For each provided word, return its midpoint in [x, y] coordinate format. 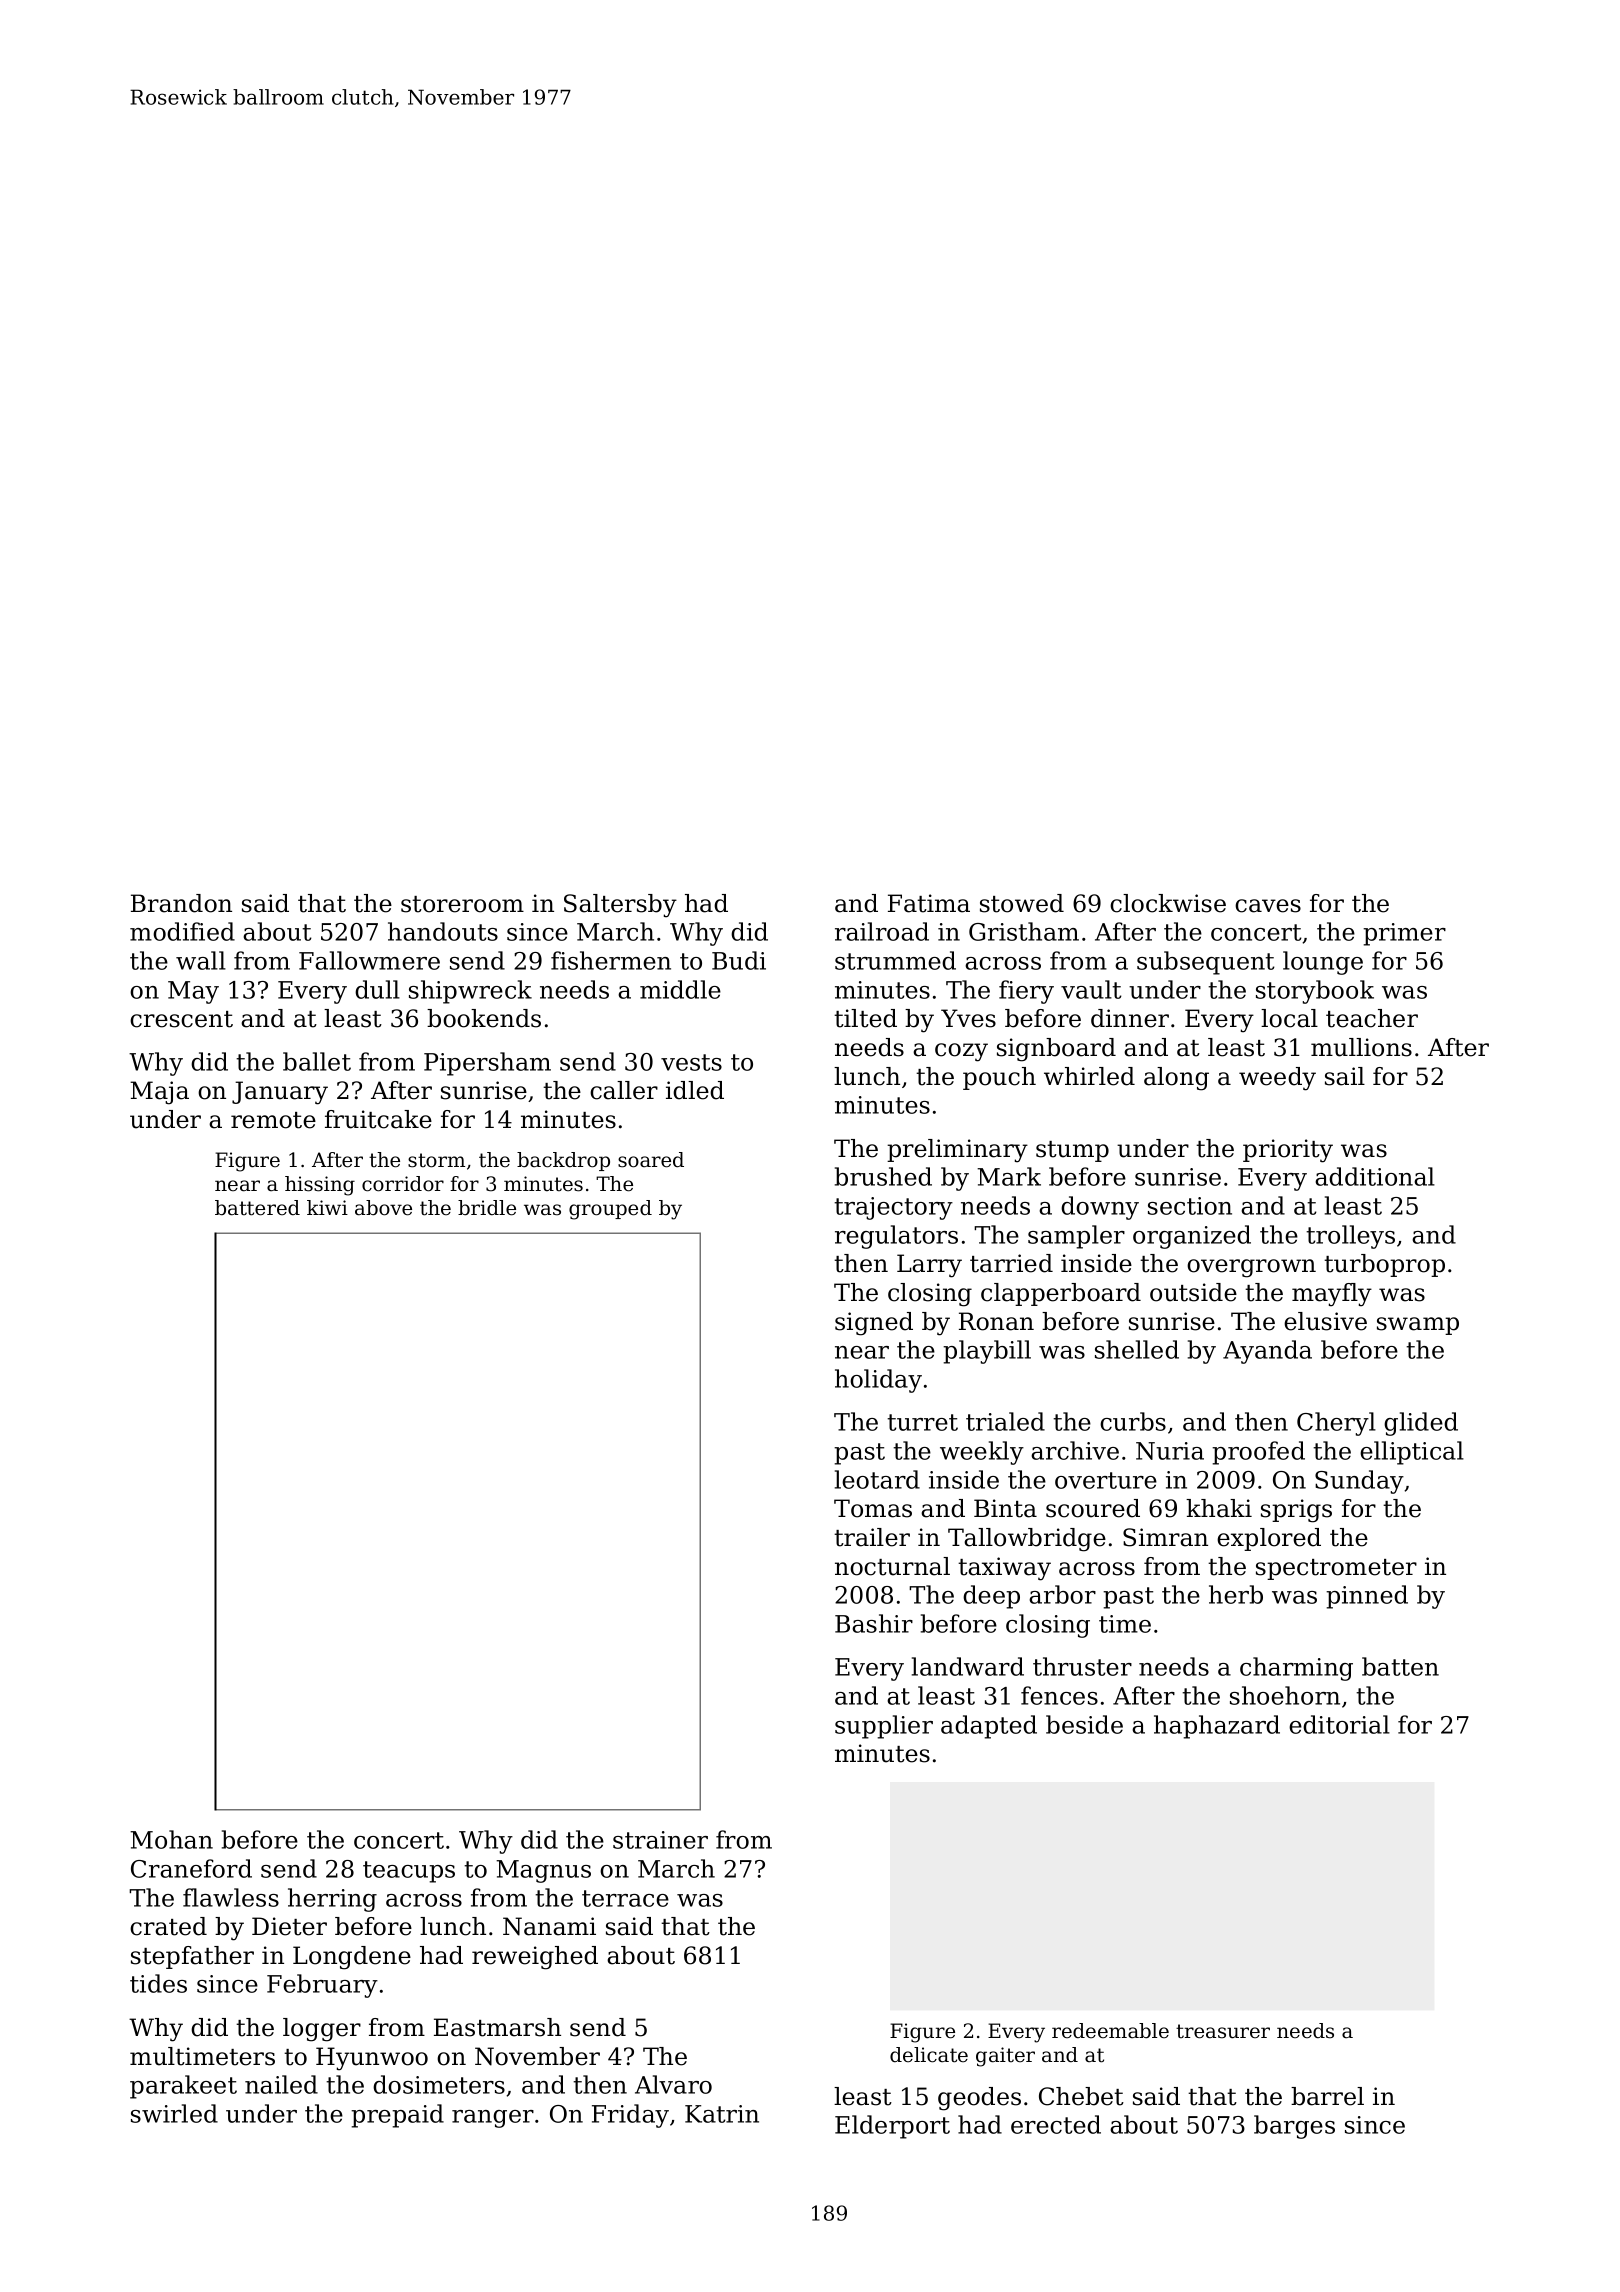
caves [1268, 906]
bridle [487, 1208]
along [1176, 1079]
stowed [1022, 903]
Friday [630, 2116]
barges [1294, 2127]
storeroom [462, 904]
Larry [929, 1266]
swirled [174, 2113]
